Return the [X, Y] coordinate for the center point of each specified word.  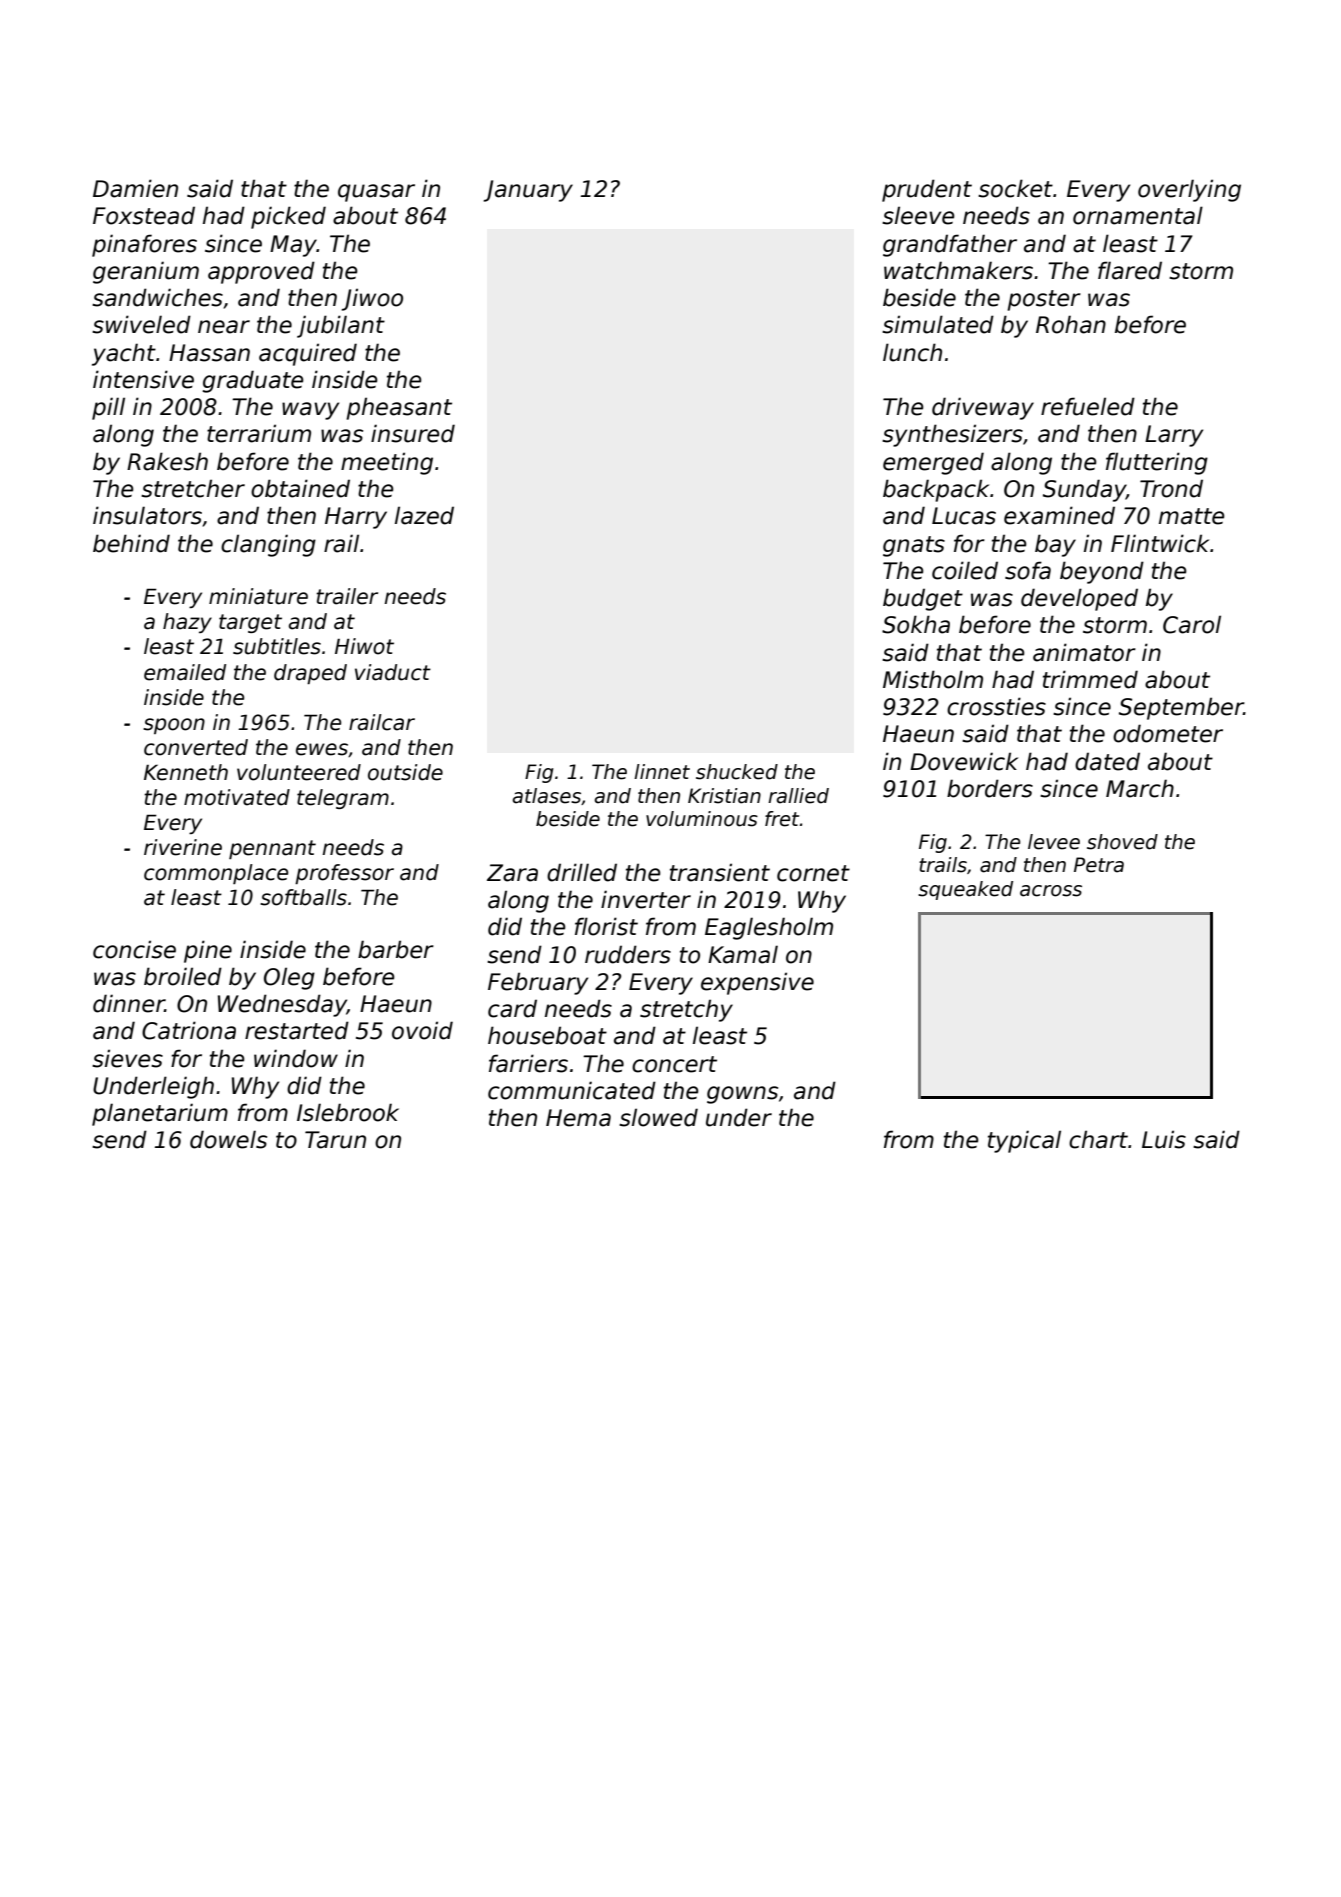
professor [344, 874]
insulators [147, 515]
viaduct [393, 672]
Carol [1192, 624]
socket [1015, 188]
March [1140, 788]
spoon [174, 726]
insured [413, 433]
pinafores [144, 245]
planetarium [160, 1114]
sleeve [918, 215]
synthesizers [952, 435]
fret [782, 819]
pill [108, 408]
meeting [387, 463]
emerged [933, 463]
